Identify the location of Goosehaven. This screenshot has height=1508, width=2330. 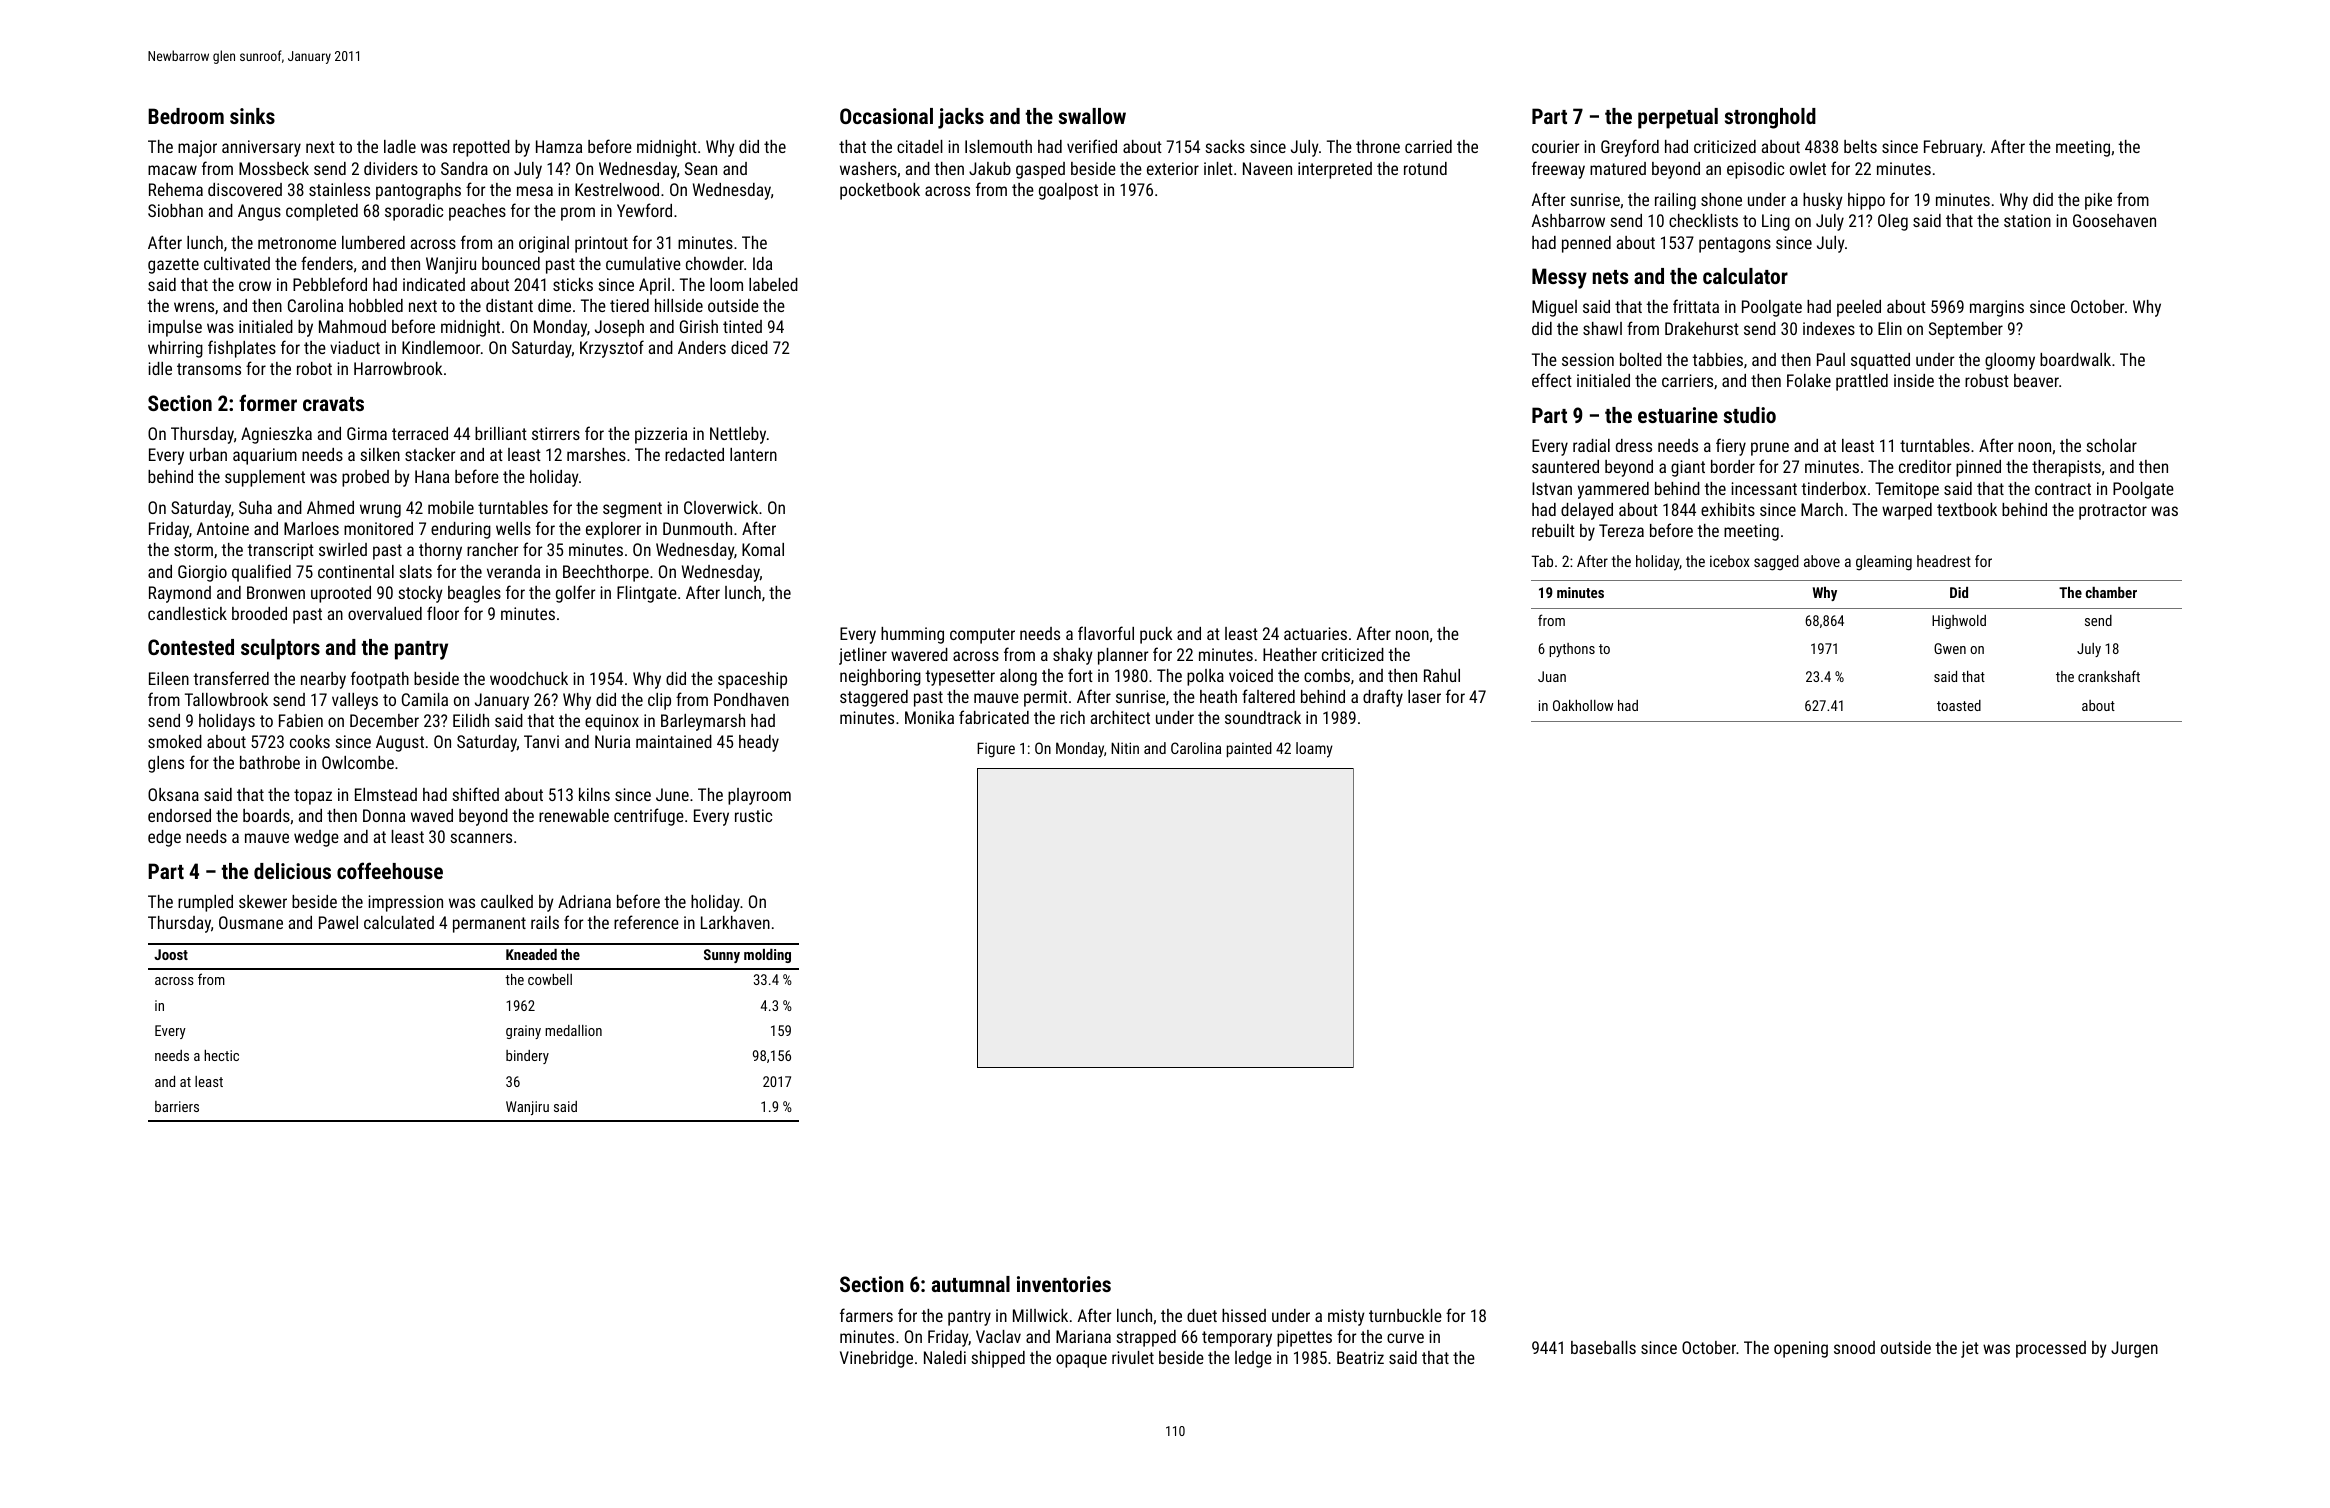
(2114, 220).
